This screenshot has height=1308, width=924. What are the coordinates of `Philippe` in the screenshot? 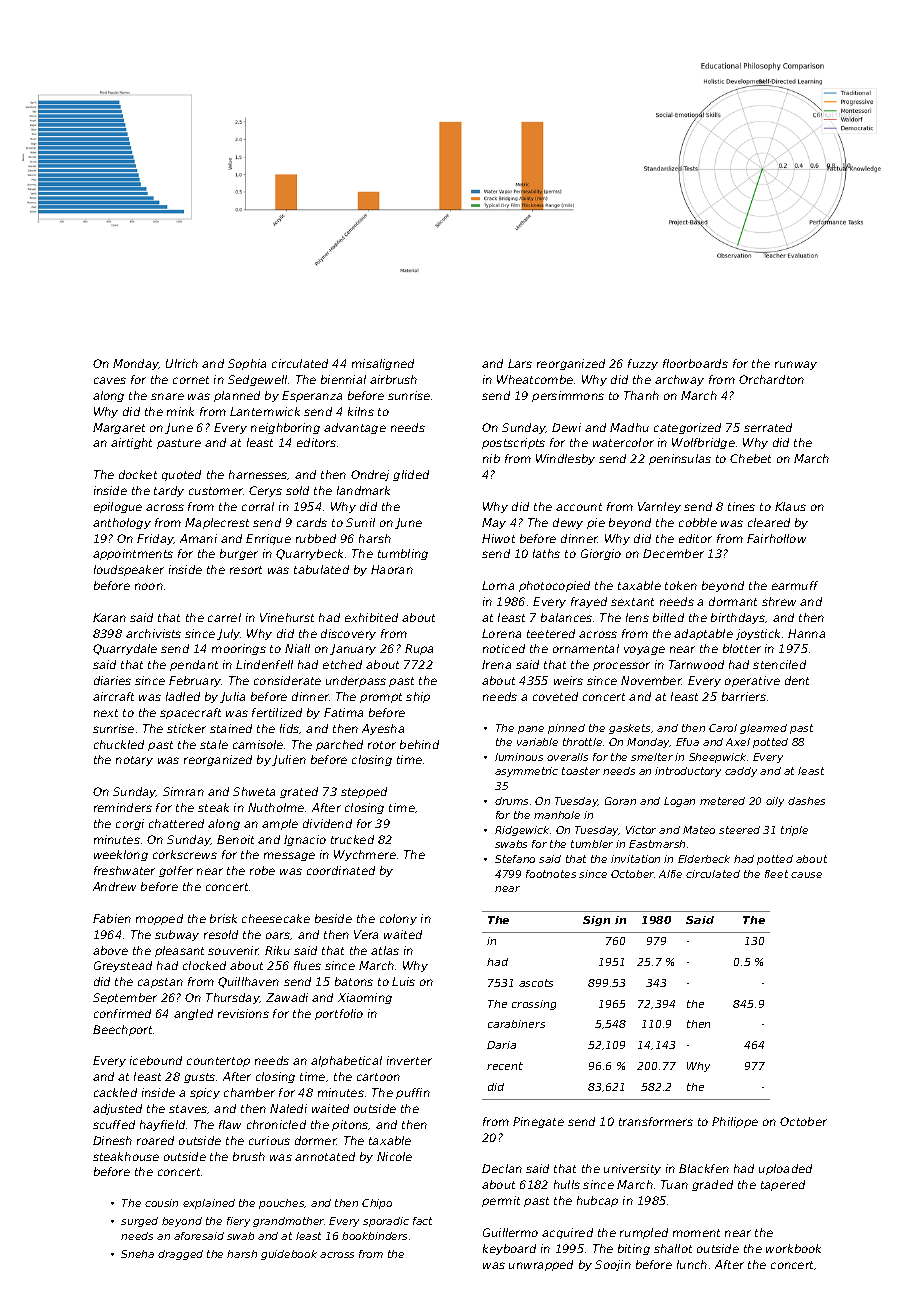 It's located at (735, 1122).
